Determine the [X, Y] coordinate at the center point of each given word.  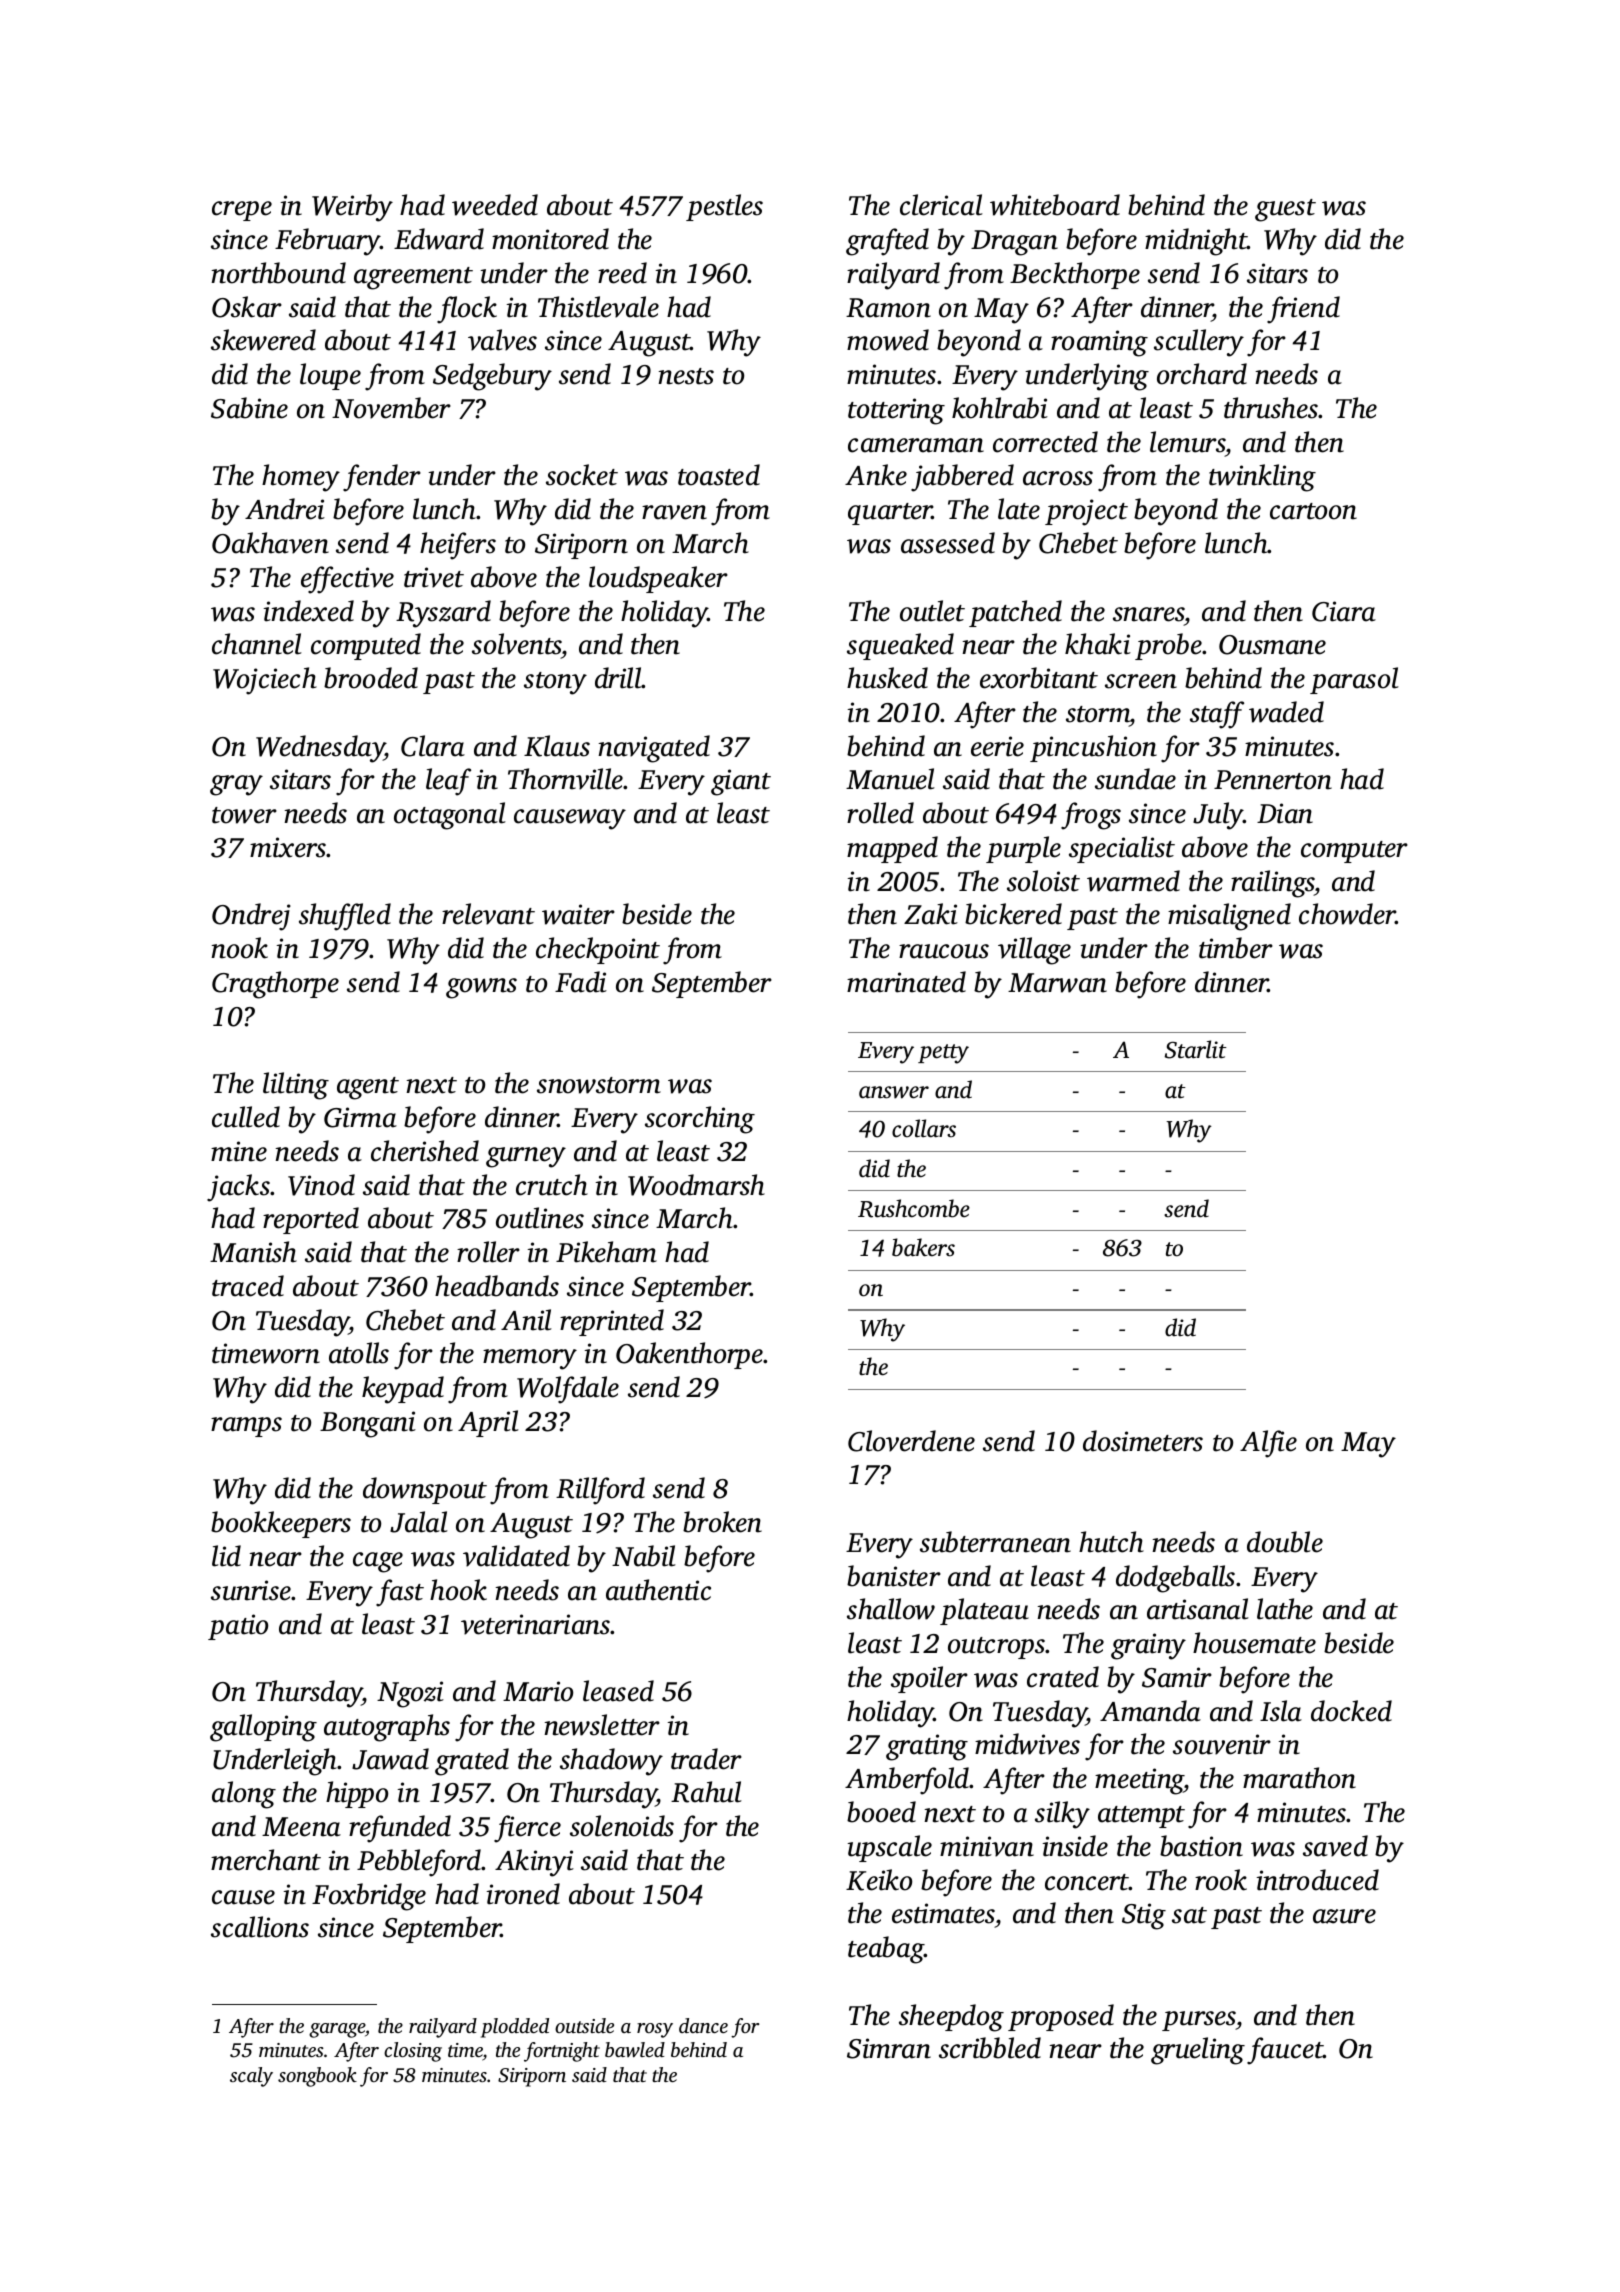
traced [248, 1286]
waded [1286, 712]
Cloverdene [911, 1441]
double [1285, 1542]
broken [722, 1522]
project [1086, 512]
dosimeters [1143, 1441]
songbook [317, 2077]
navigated [654, 749]
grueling [1198, 2051]
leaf [448, 782]
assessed [948, 543]
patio [238, 1627]
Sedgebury [492, 377]
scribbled [990, 2048]
